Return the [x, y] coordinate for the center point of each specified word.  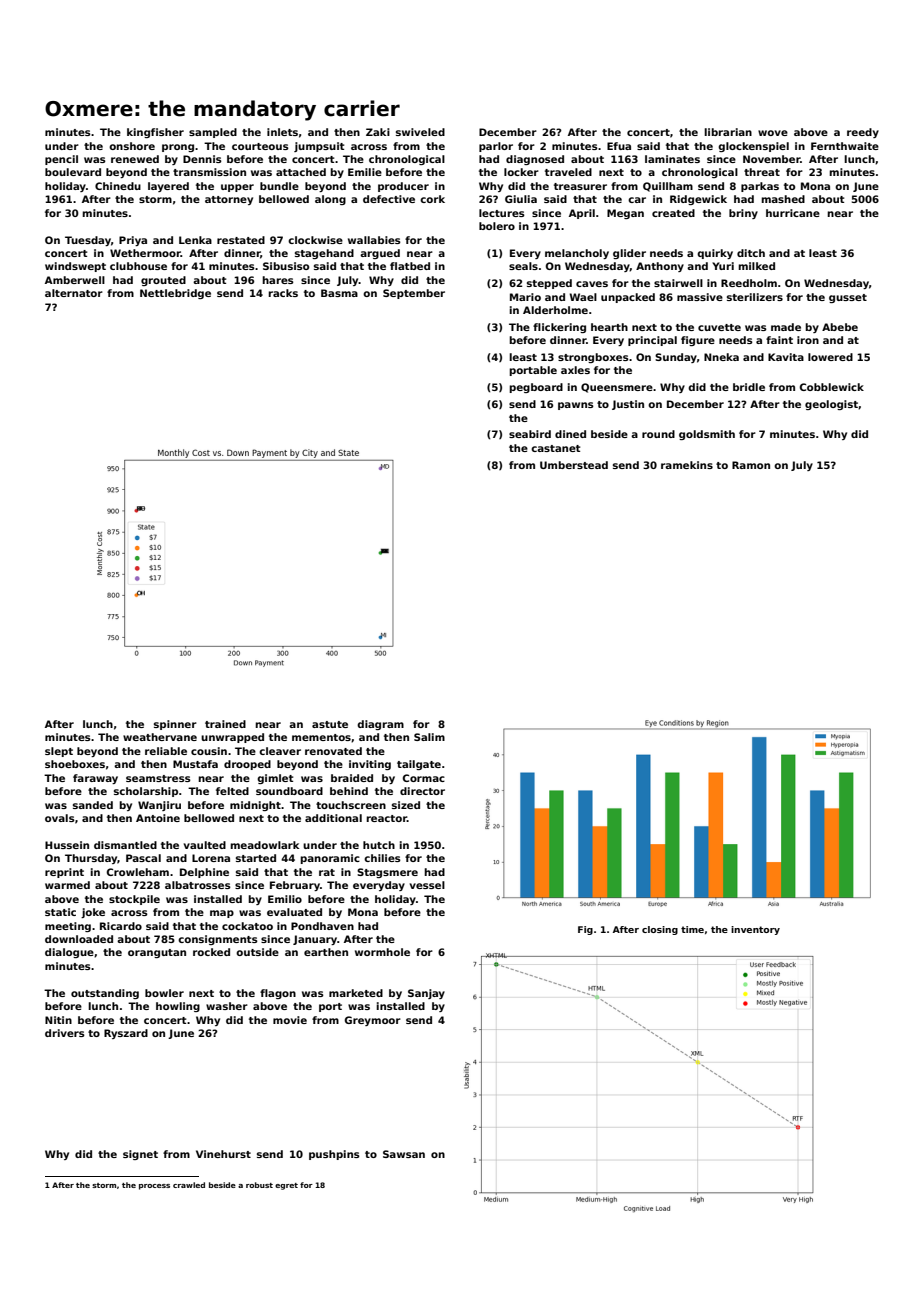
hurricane [793, 213]
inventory [755, 930]
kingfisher [155, 133]
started [256, 858]
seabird [530, 434]
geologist [831, 405]
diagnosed [535, 160]
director [422, 791]
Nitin [58, 1020]
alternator [74, 293]
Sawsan [404, 1154]
